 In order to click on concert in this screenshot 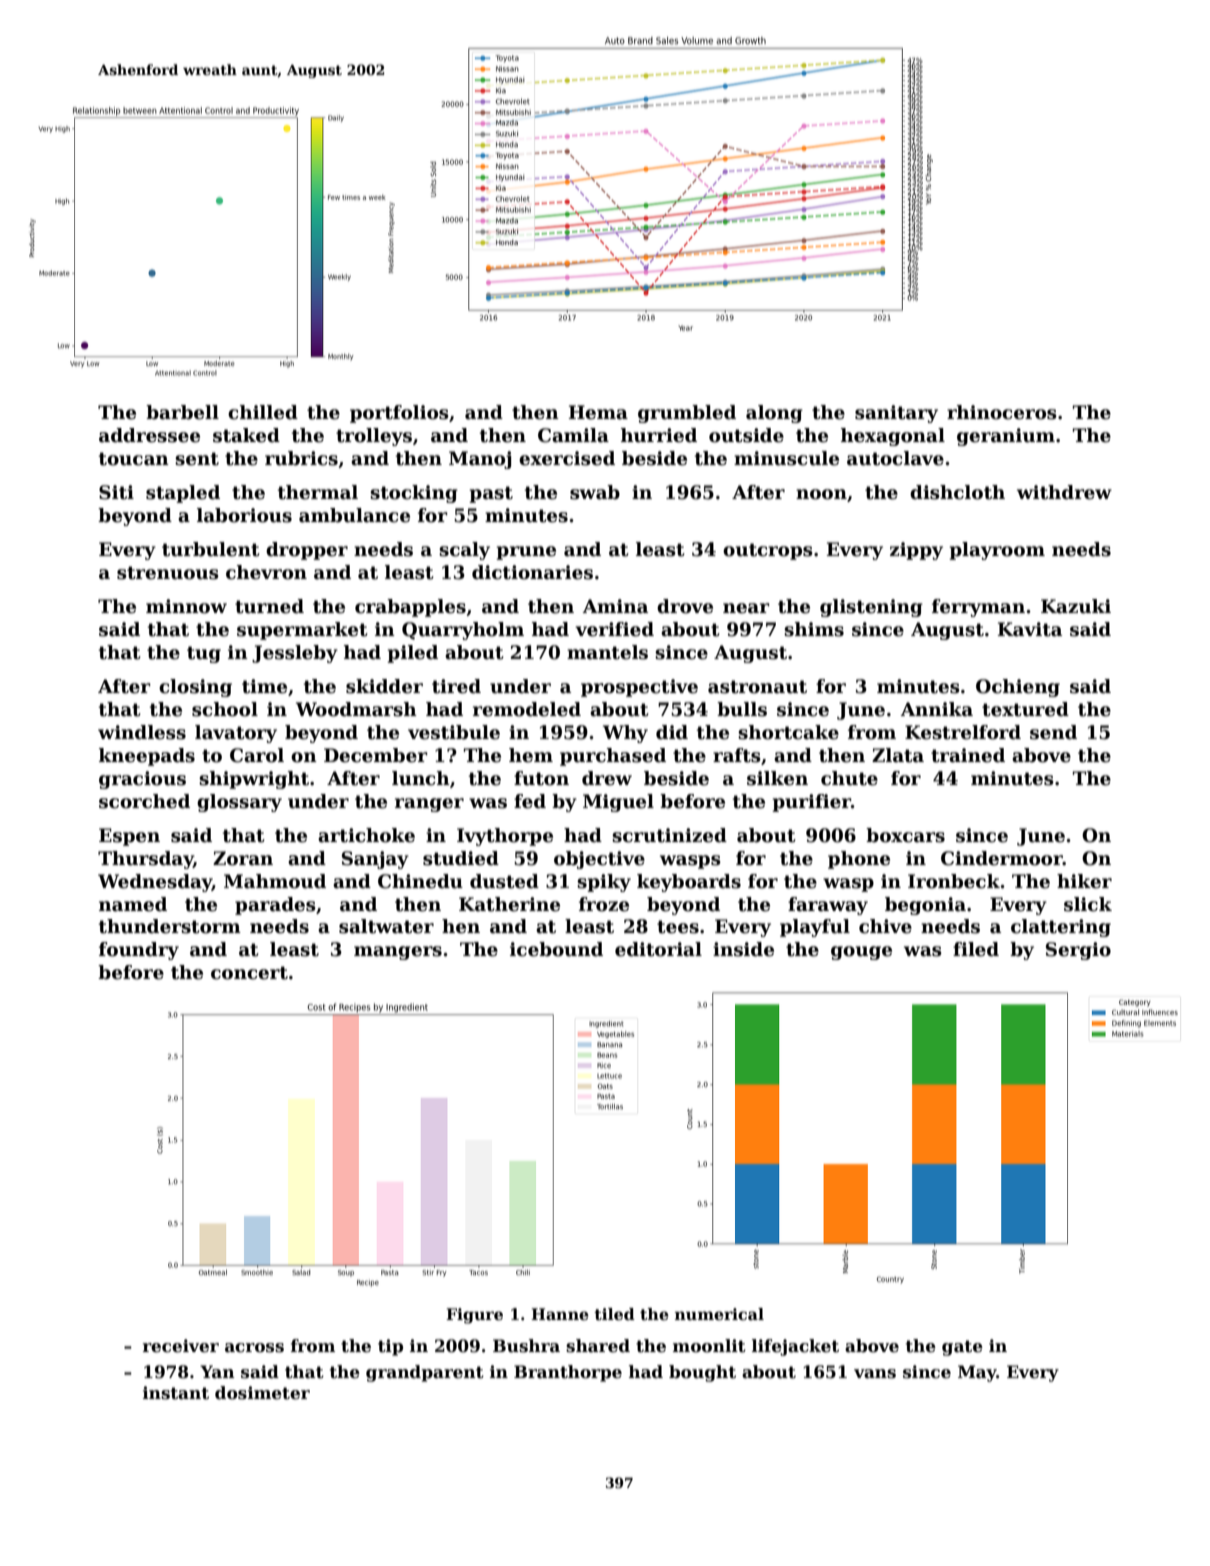, I will do `click(249, 973)`.
